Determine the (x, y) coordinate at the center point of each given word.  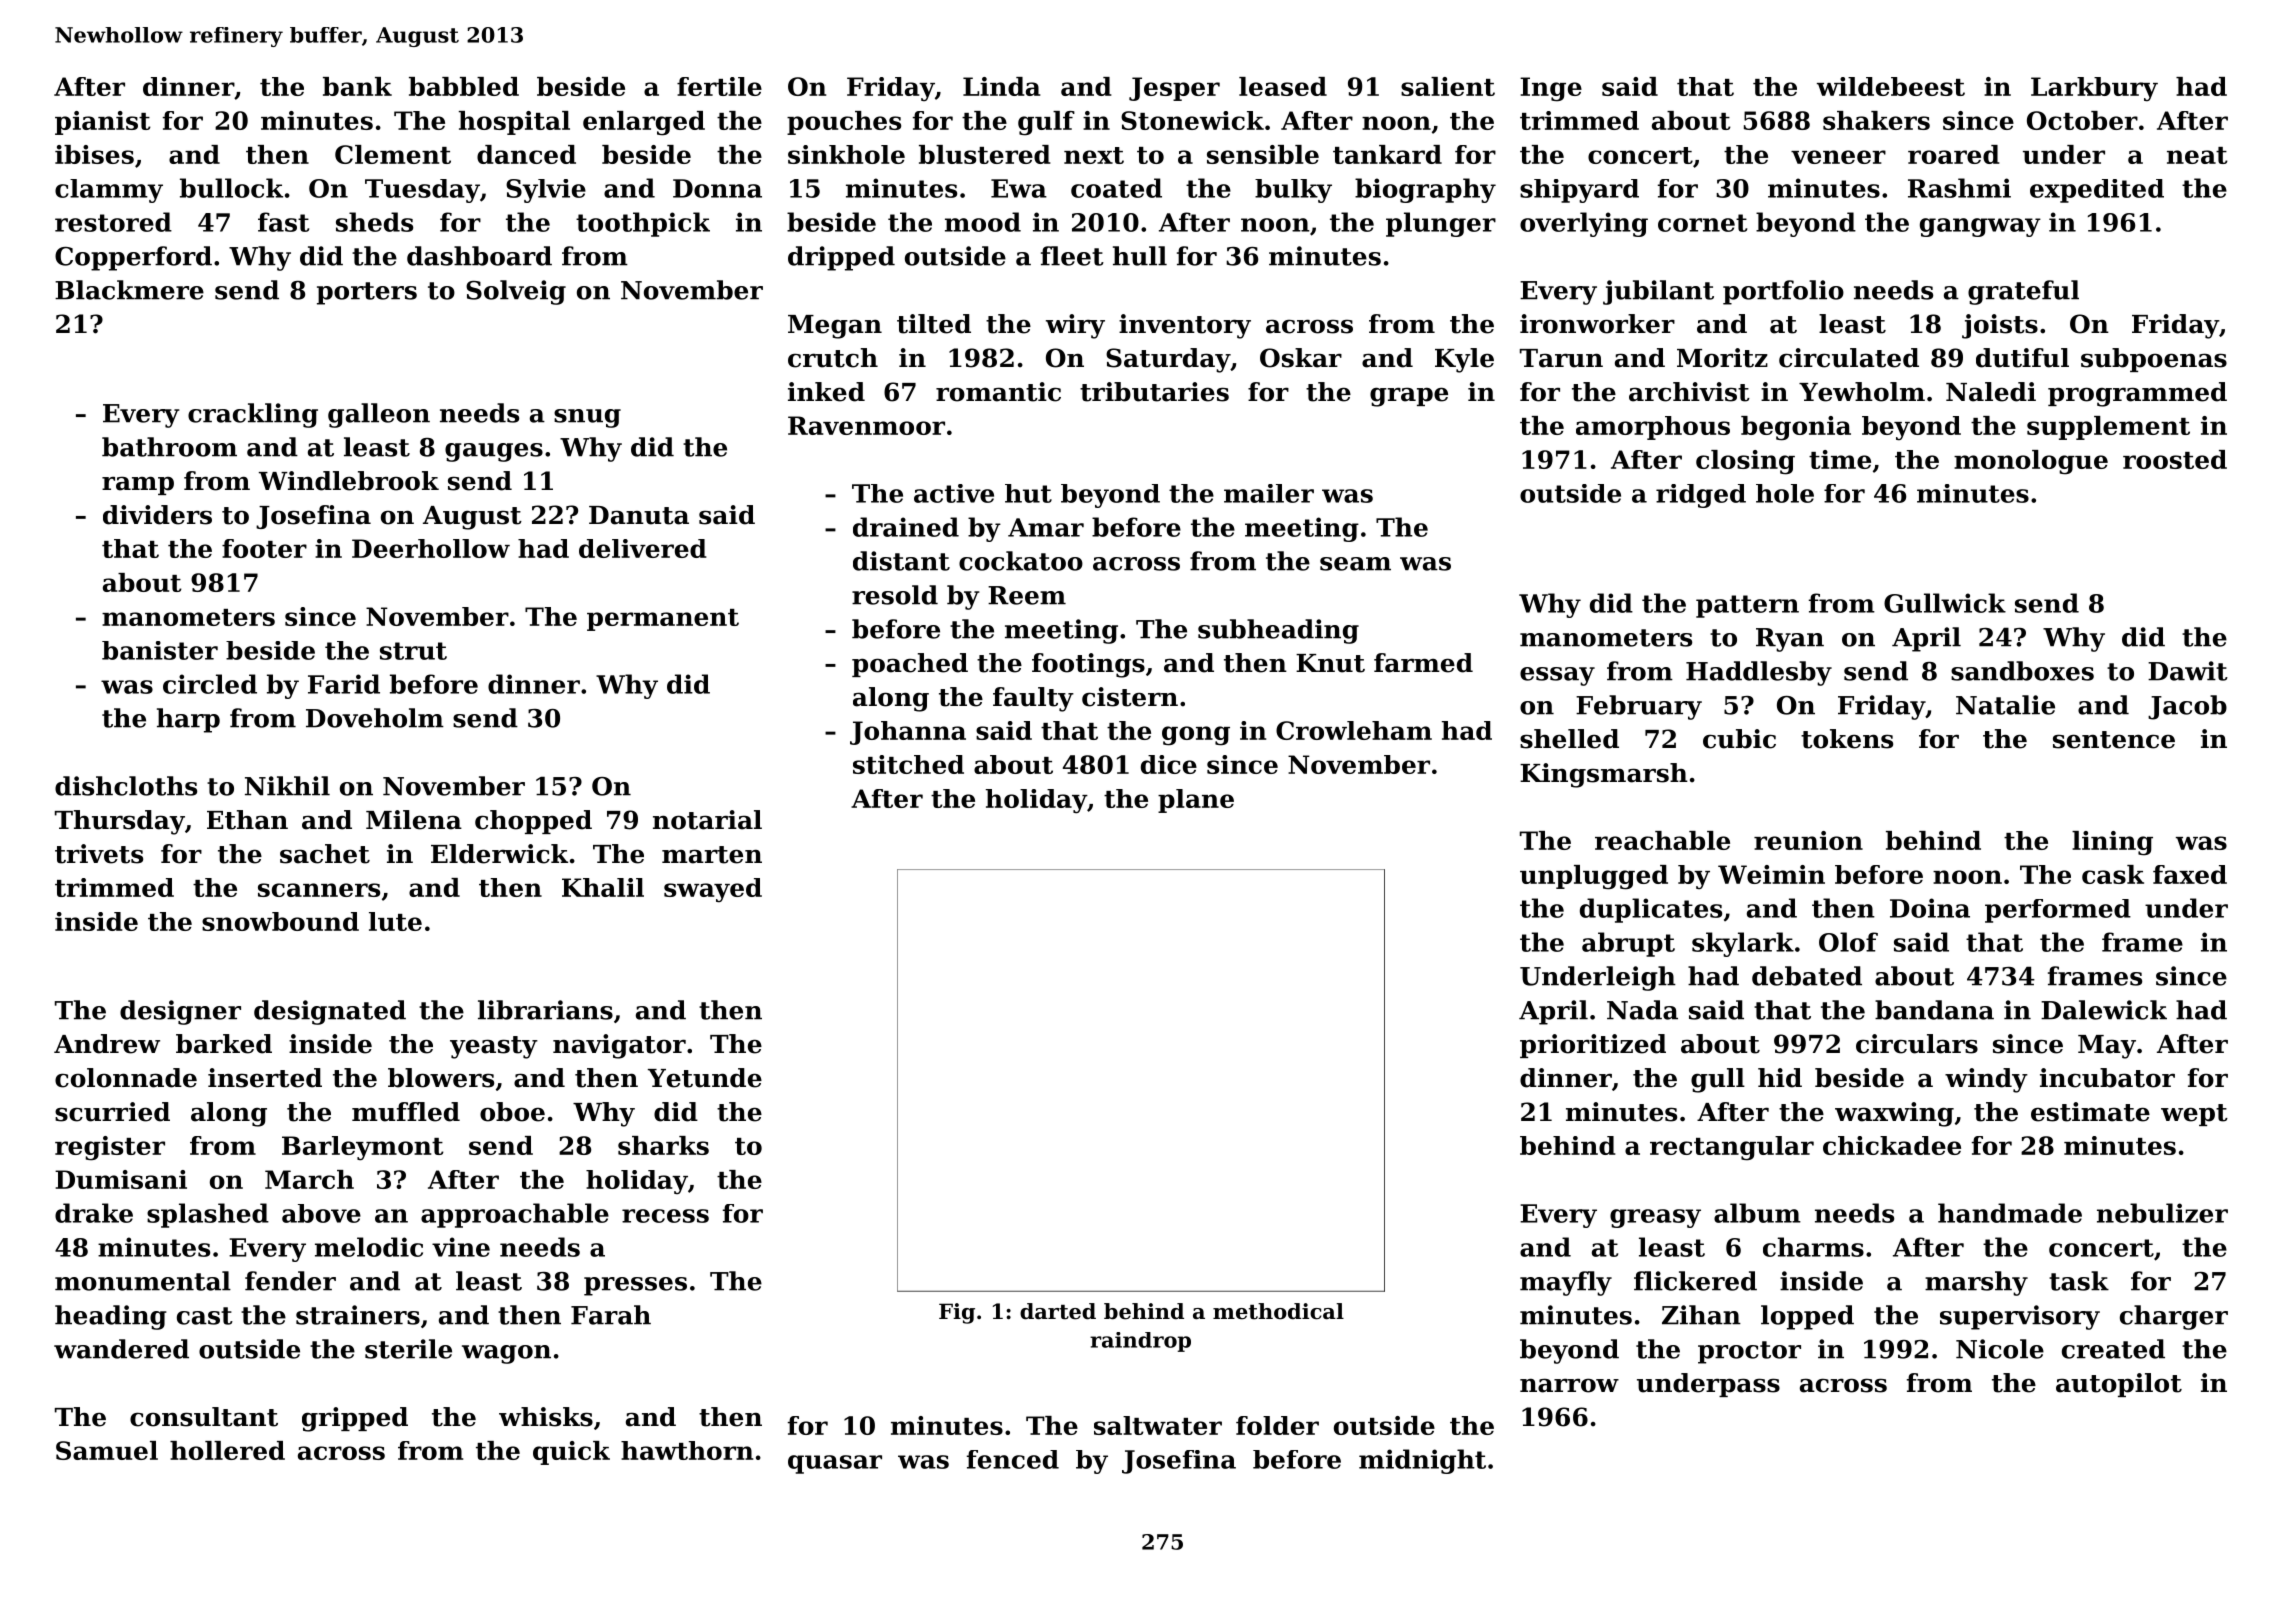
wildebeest (1891, 86)
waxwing (1894, 1114)
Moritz (1722, 358)
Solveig (516, 292)
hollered (227, 1450)
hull (1140, 256)
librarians (545, 1010)
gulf (1046, 123)
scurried (112, 1112)
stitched (908, 764)
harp (188, 720)
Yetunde (705, 1078)
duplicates (1651, 910)
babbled (464, 86)
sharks (663, 1145)
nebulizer (2162, 1213)
